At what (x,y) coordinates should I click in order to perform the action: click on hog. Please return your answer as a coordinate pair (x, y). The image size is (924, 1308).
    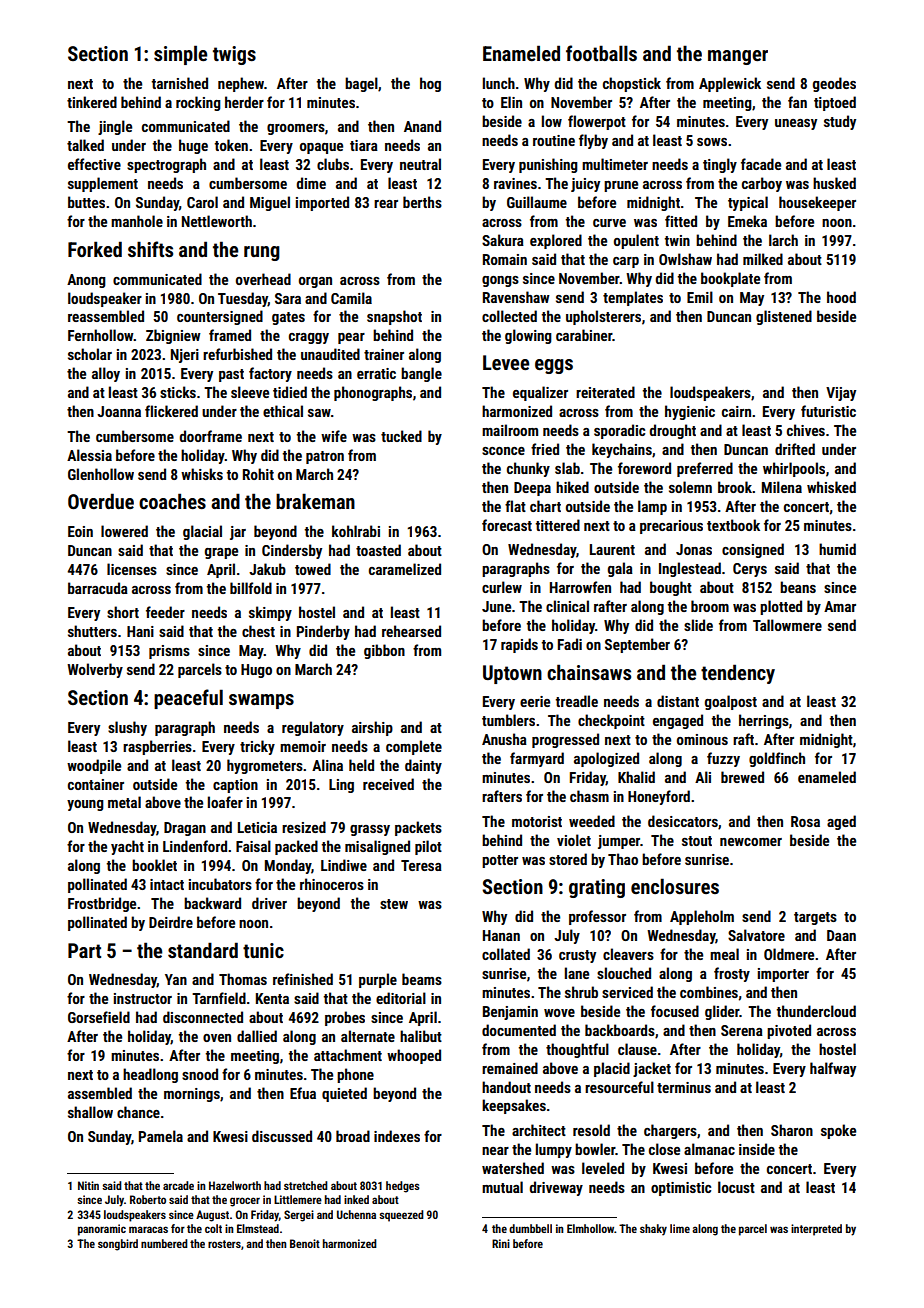
    Looking at the image, I should click on (430, 84).
